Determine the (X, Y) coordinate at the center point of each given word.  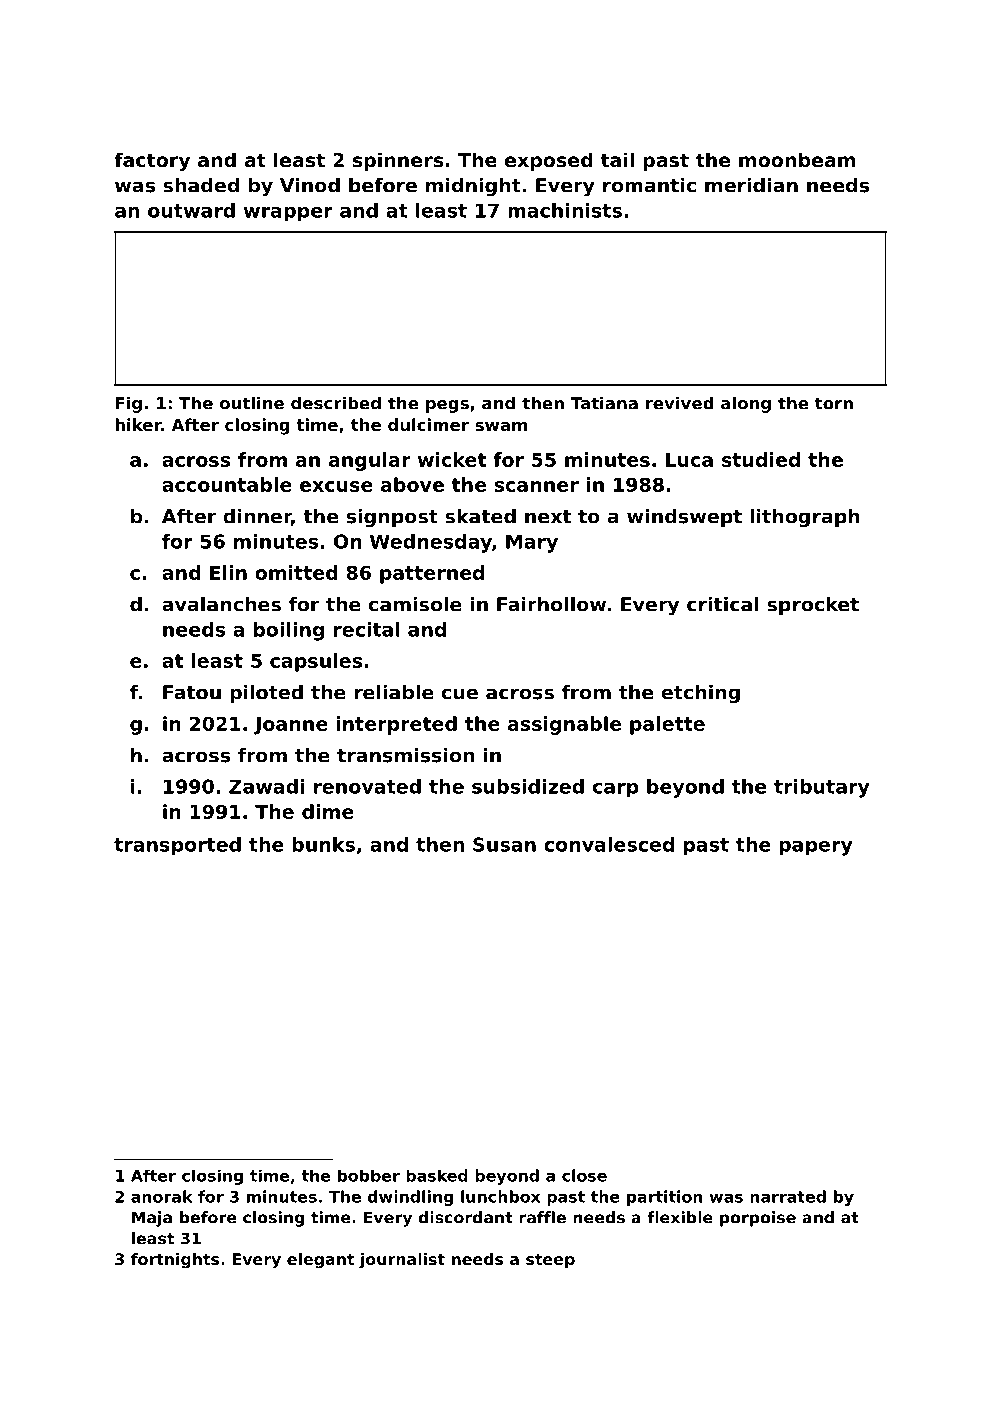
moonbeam (797, 159)
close (584, 1175)
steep (550, 1261)
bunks (323, 844)
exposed (549, 161)
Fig (129, 404)
